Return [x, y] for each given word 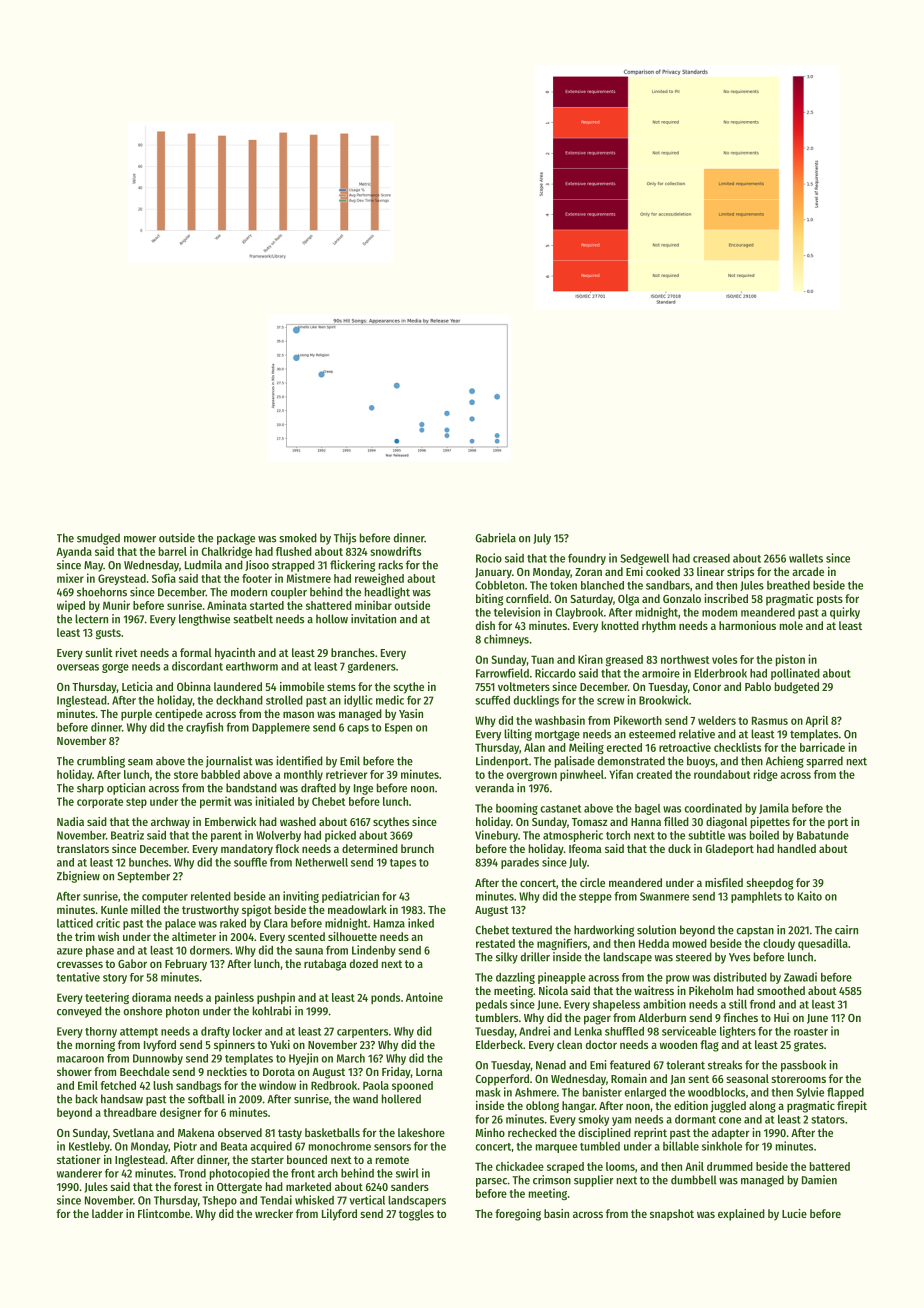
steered [694, 957]
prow [678, 979]
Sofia [164, 578]
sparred [824, 762]
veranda [494, 788]
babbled [220, 774]
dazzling [515, 978]
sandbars [668, 585]
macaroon [80, 1059]
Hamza [389, 923]
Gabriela [495, 538]
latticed [75, 923]
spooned [412, 1086]
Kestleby [89, 1147]
